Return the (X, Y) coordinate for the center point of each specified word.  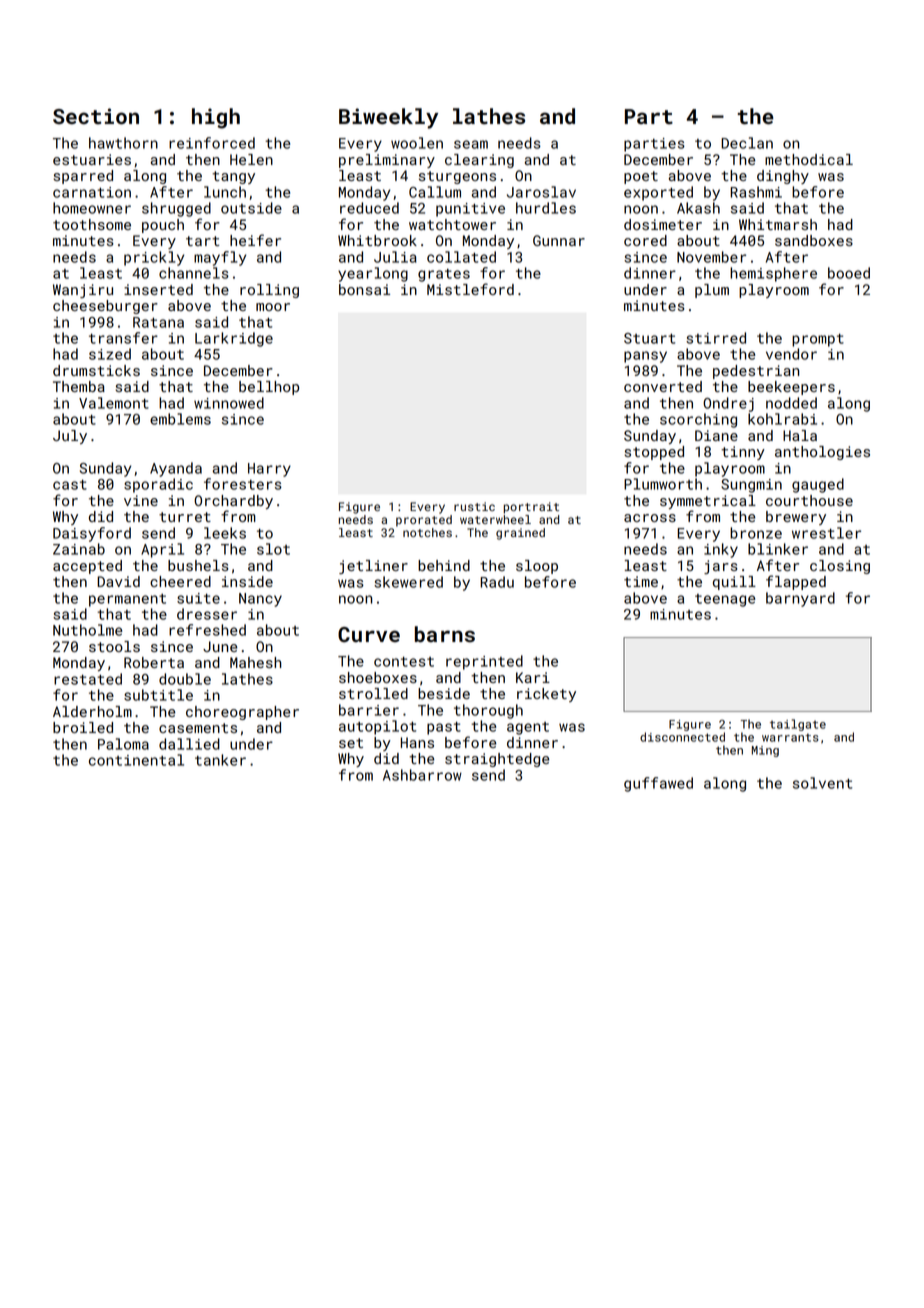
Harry (269, 470)
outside (251, 208)
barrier (369, 710)
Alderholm (92, 711)
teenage (725, 600)
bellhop (269, 388)
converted (663, 386)
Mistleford (470, 289)
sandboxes (814, 240)
